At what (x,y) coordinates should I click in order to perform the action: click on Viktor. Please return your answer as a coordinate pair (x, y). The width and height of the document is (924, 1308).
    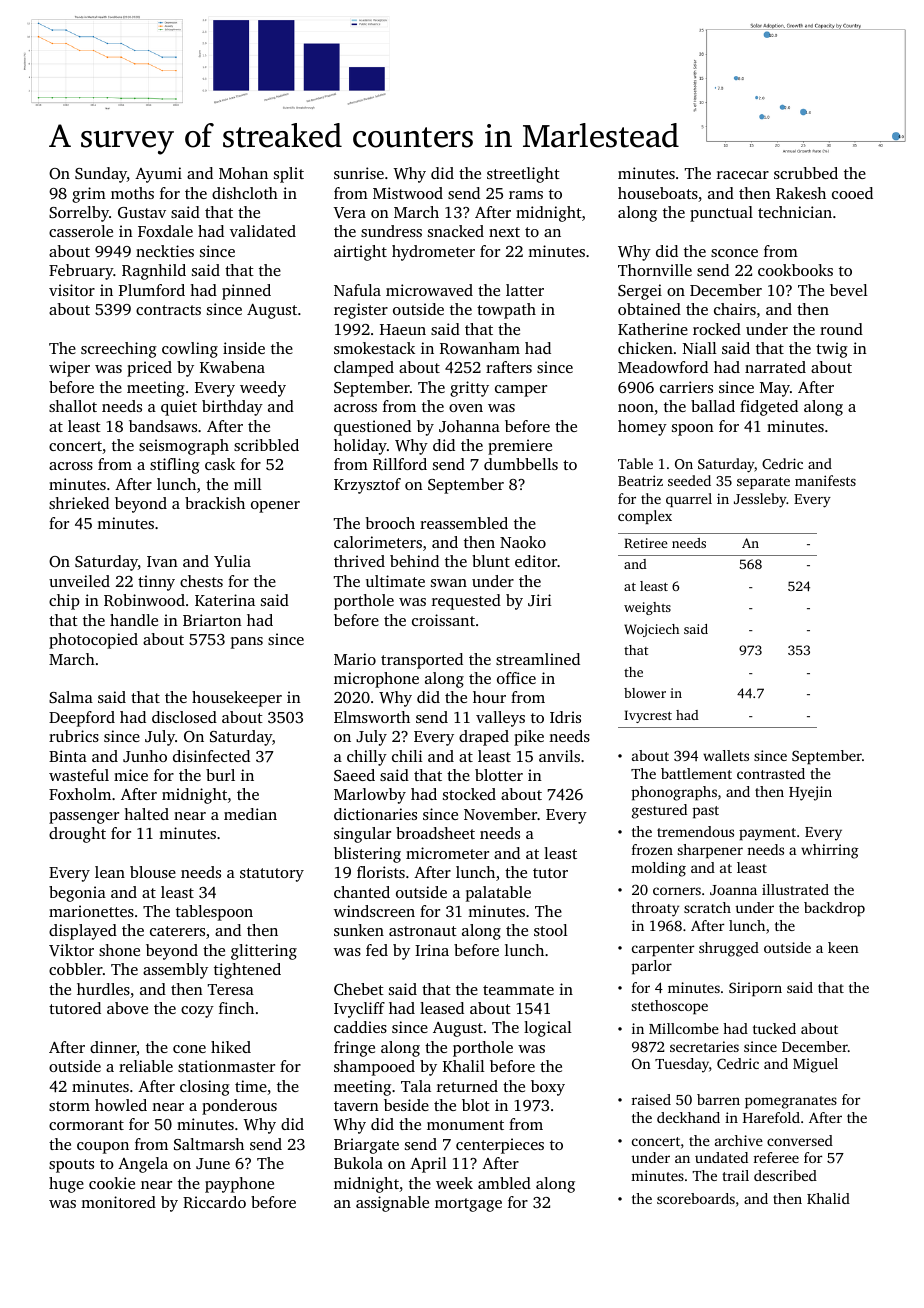
    Looking at the image, I should click on (71, 950).
